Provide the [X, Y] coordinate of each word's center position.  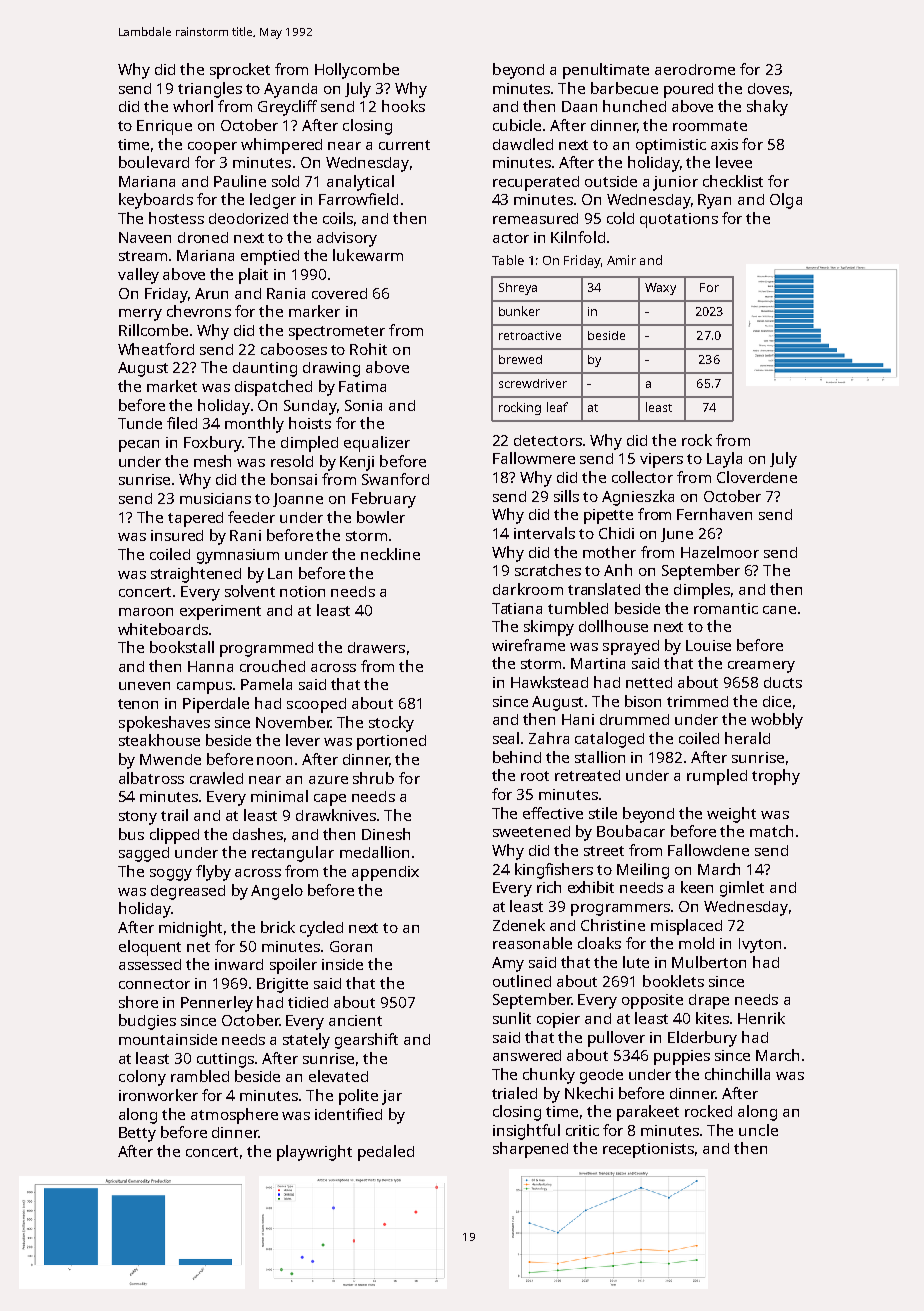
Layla [724, 460]
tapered [195, 519]
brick [278, 927]
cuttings [225, 1060]
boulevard [154, 162]
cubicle [517, 125]
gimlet [742, 889]
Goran [351, 946]
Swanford [395, 479]
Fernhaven [714, 514]
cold [620, 218]
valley [138, 276]
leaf [557, 407]
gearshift [366, 1041]
